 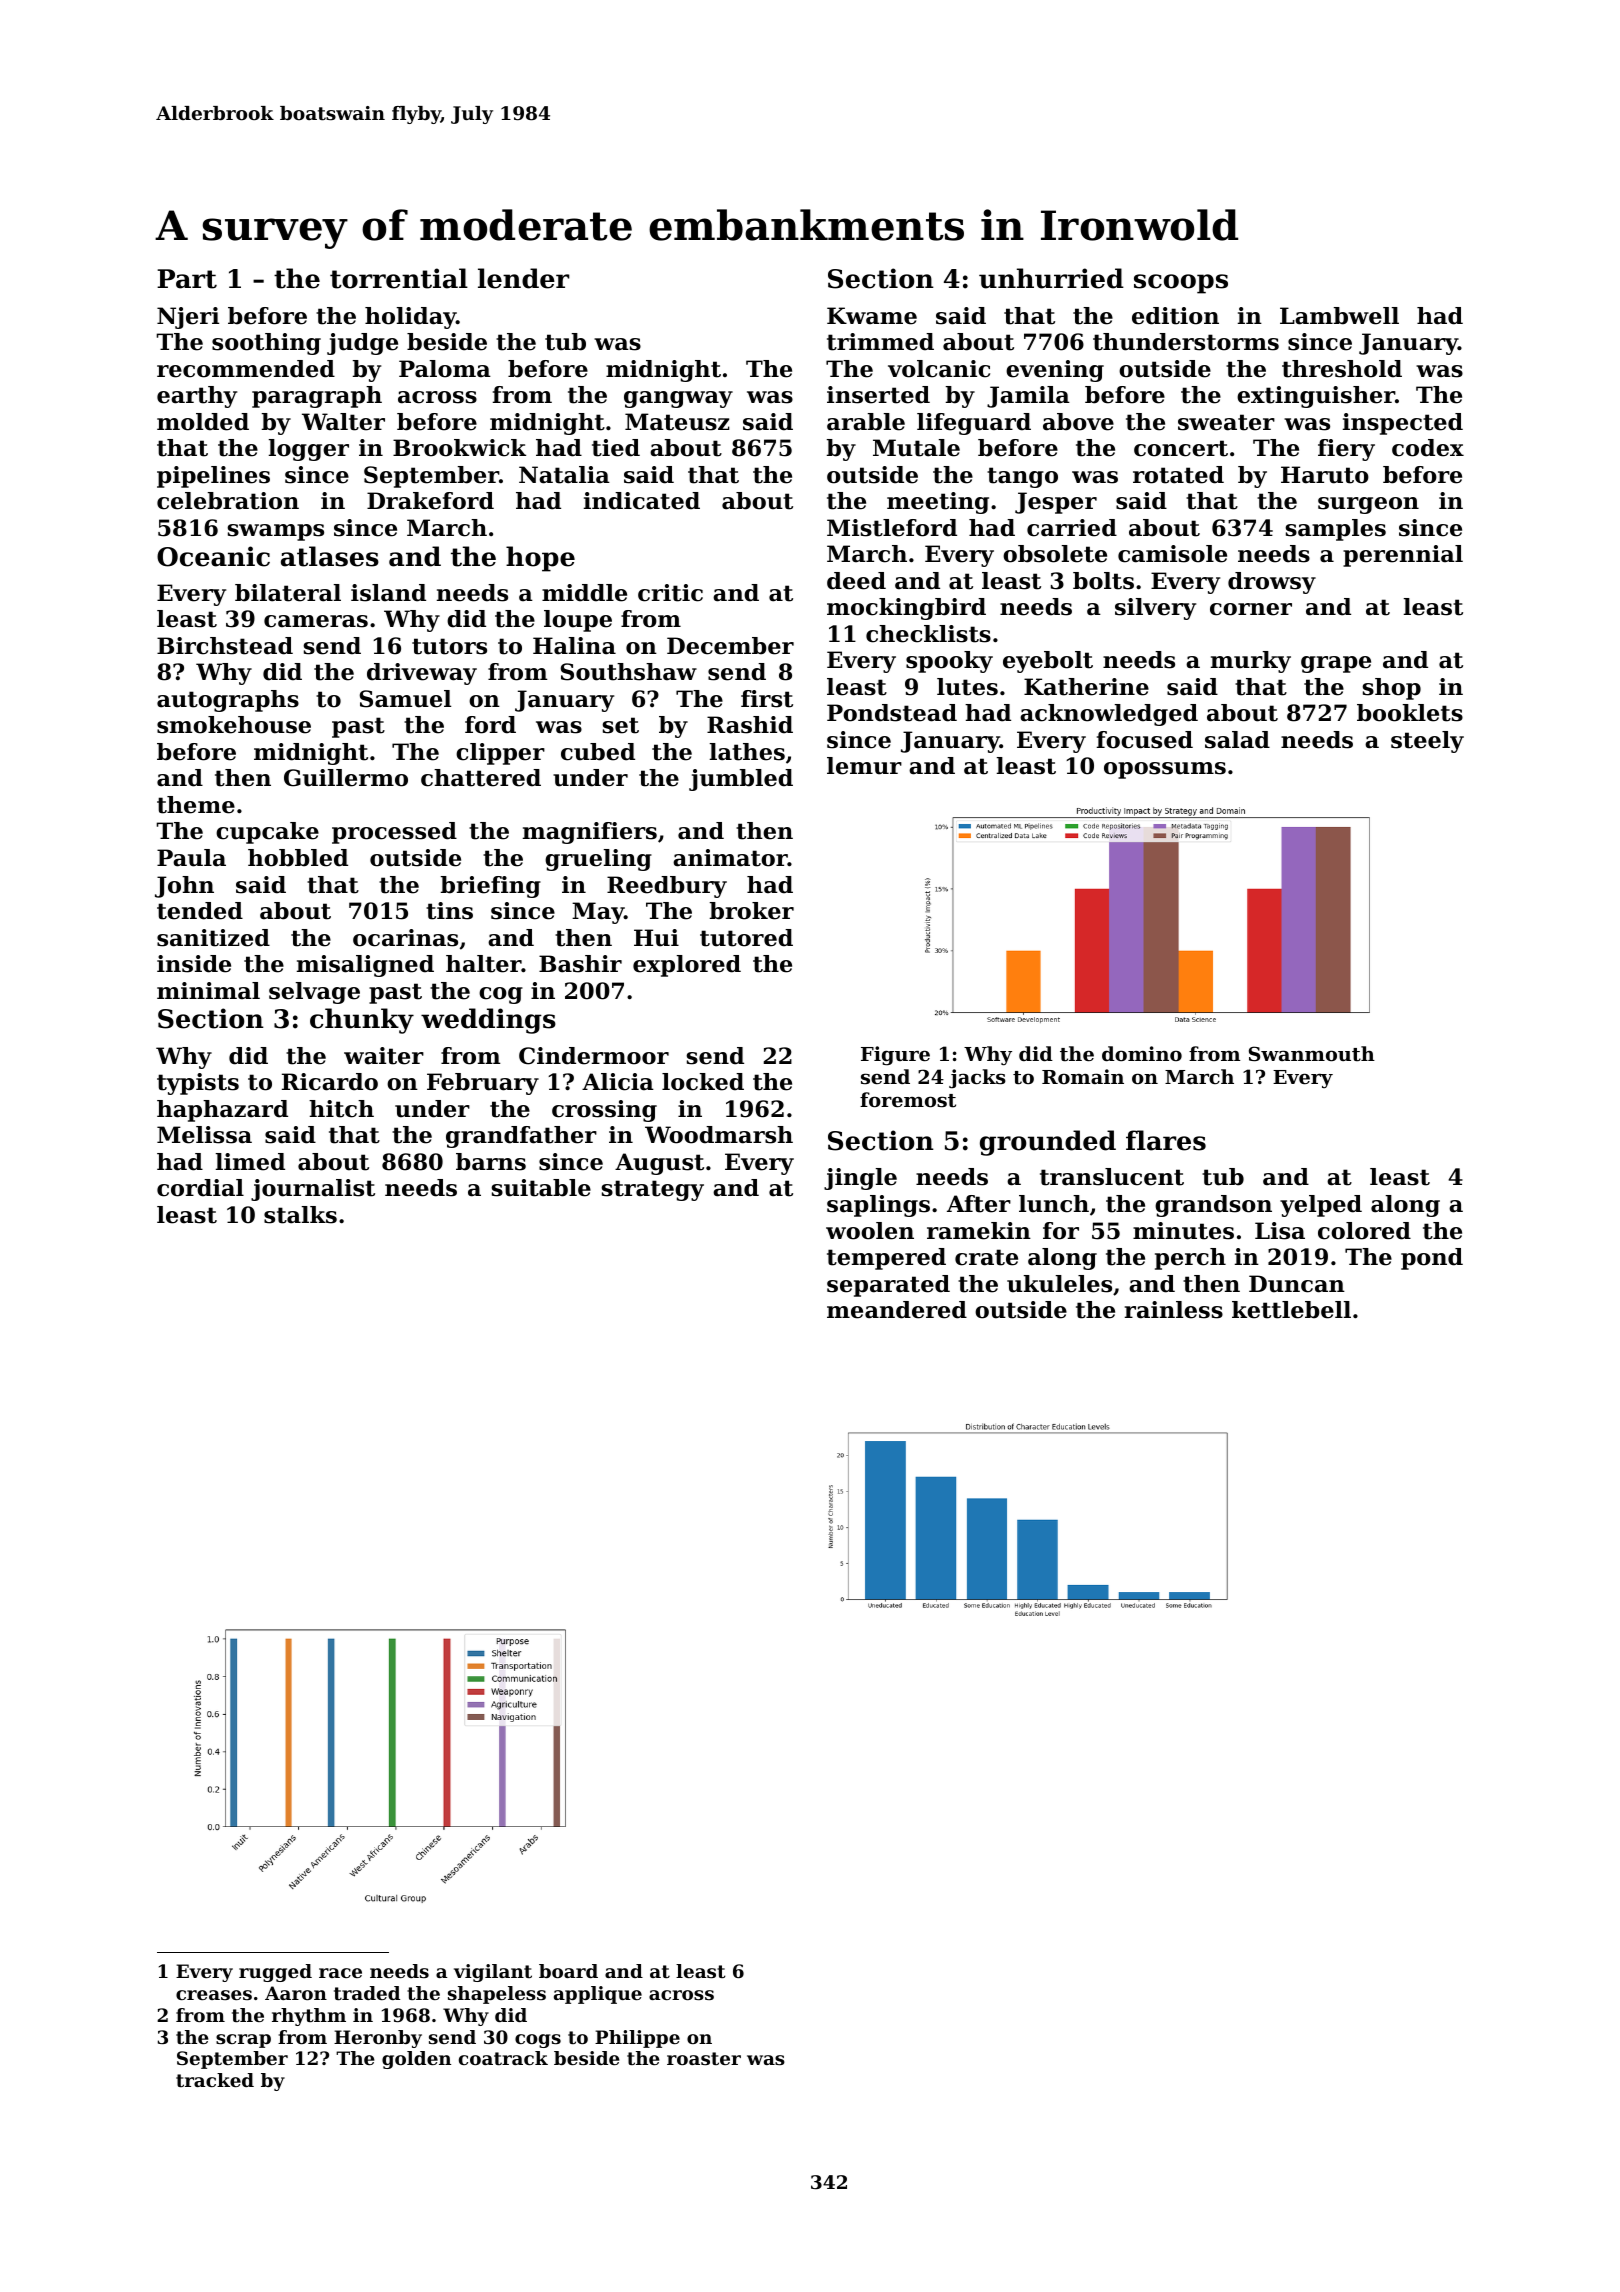 I want to click on tutors, so click(x=449, y=646).
